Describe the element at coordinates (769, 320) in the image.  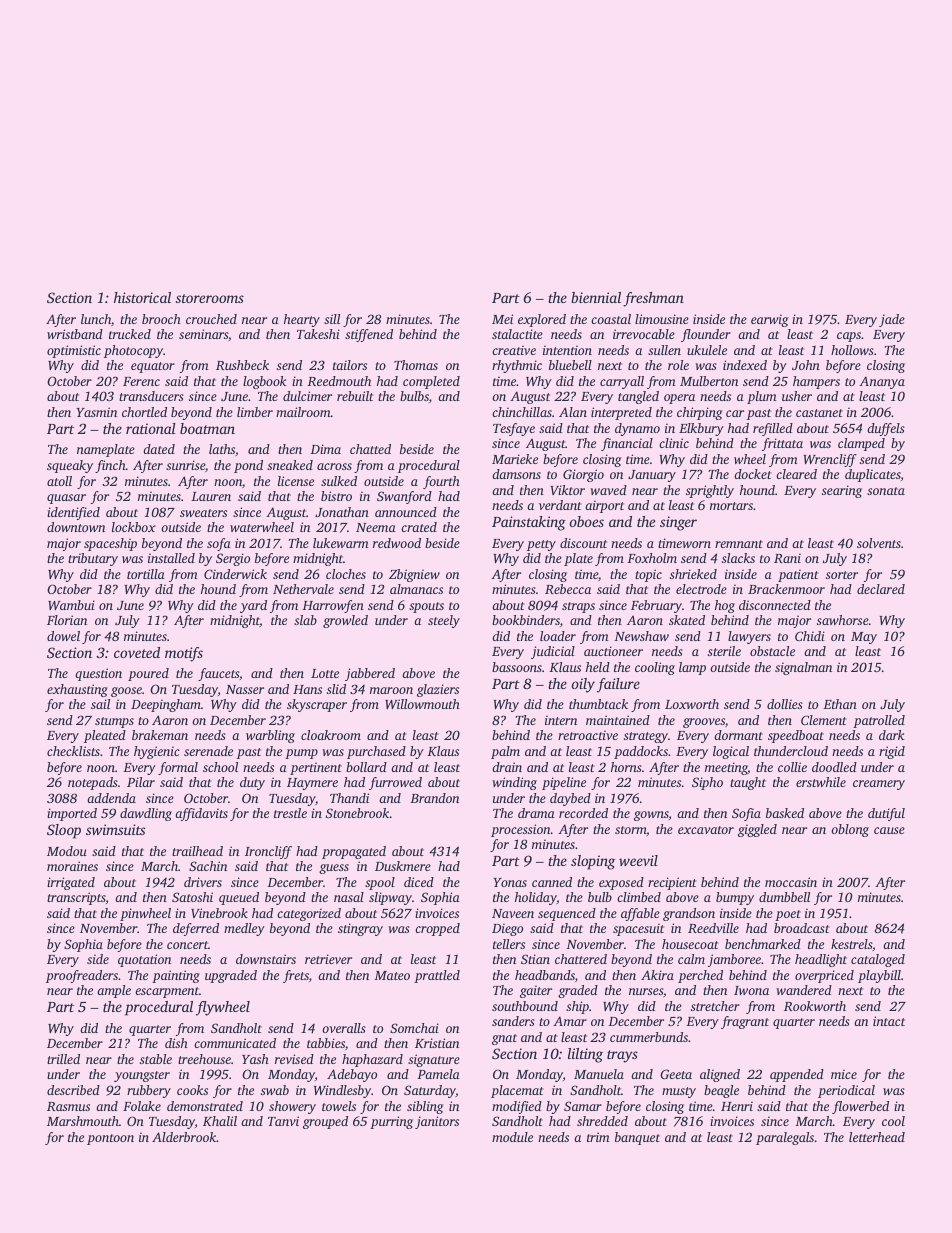
I see `earwig` at that location.
